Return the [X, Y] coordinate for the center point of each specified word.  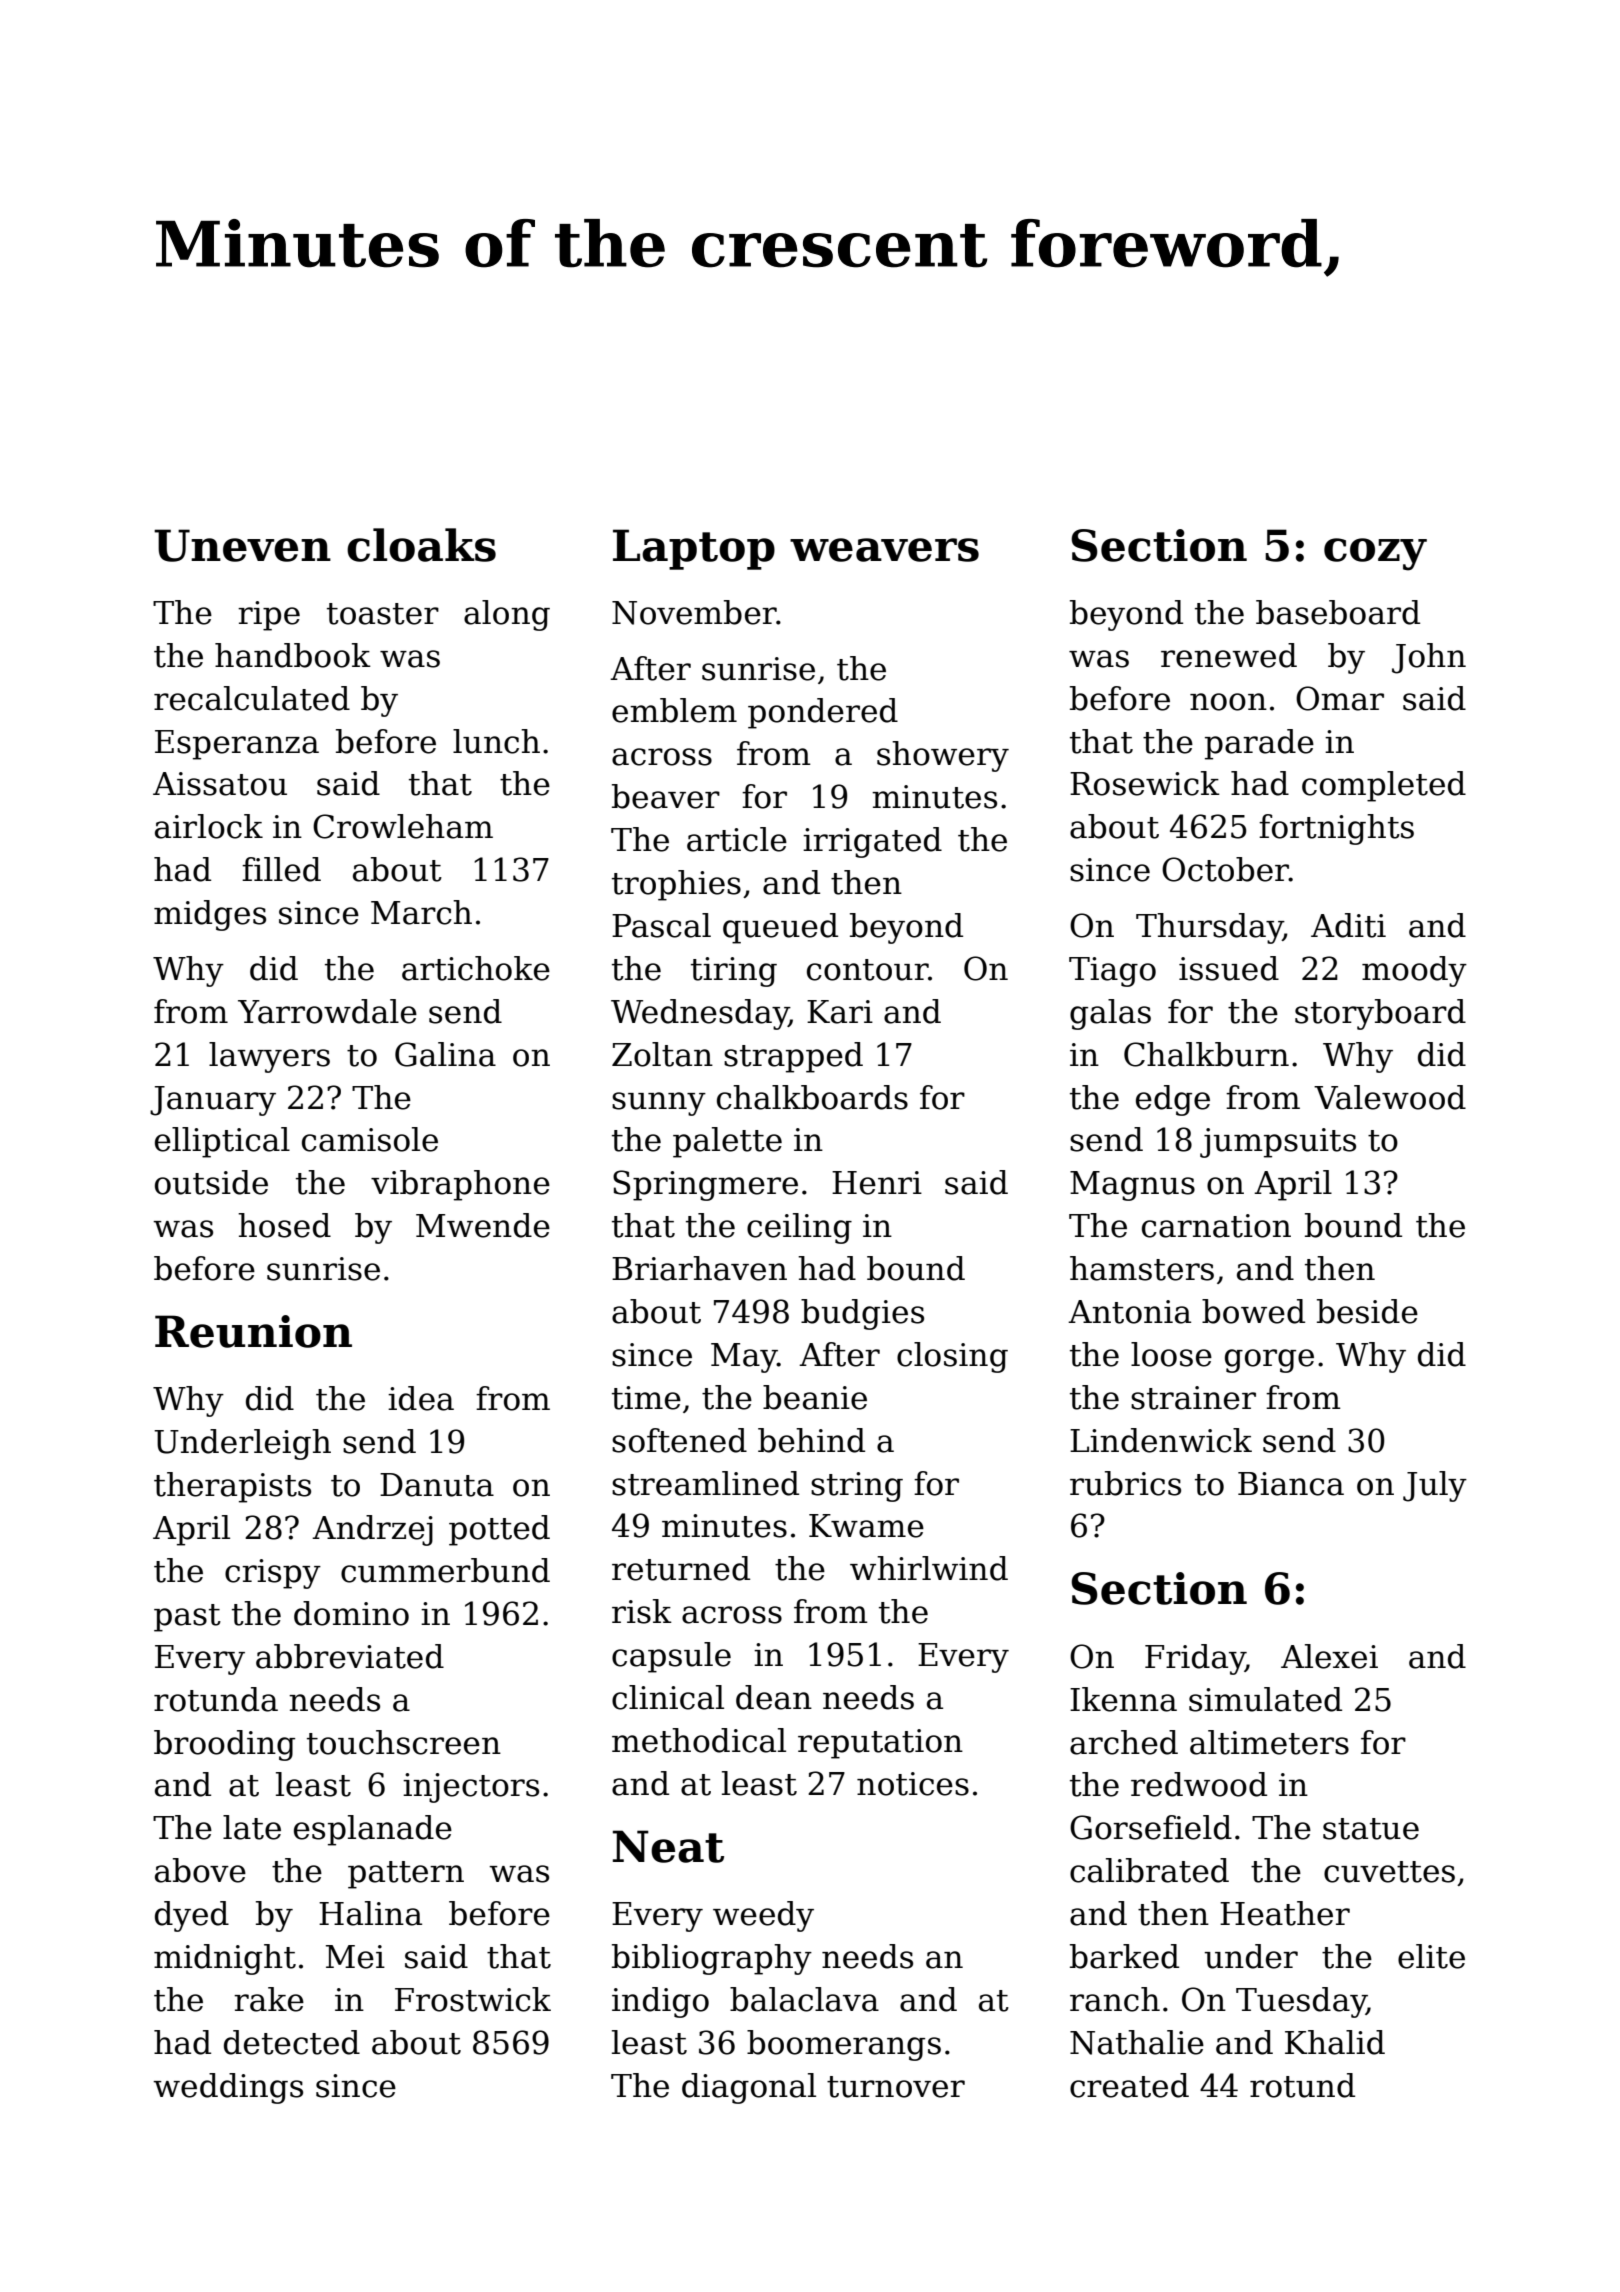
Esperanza [237, 745]
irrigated [872, 842]
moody [1414, 971]
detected [292, 2042]
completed [1384, 786]
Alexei [1329, 1656]
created [1129, 2085]
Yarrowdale [327, 1011]
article [737, 839]
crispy [273, 1574]
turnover [896, 2087]
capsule [671, 1657]
